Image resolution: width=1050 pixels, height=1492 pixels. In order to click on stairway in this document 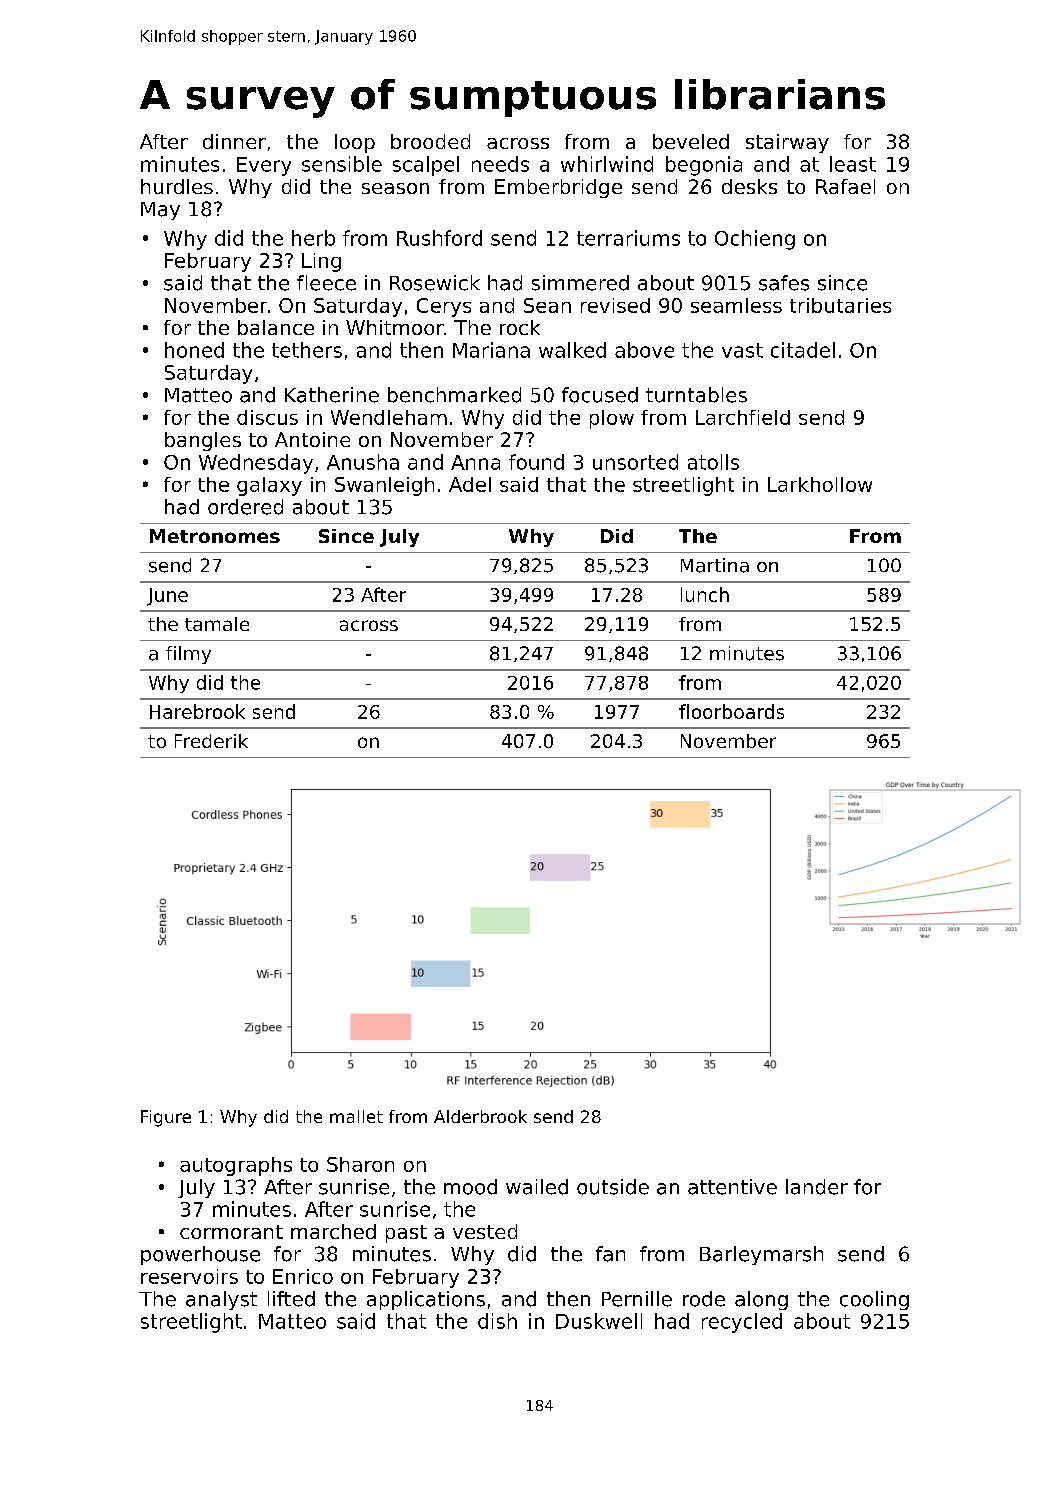, I will do `click(787, 143)`.
